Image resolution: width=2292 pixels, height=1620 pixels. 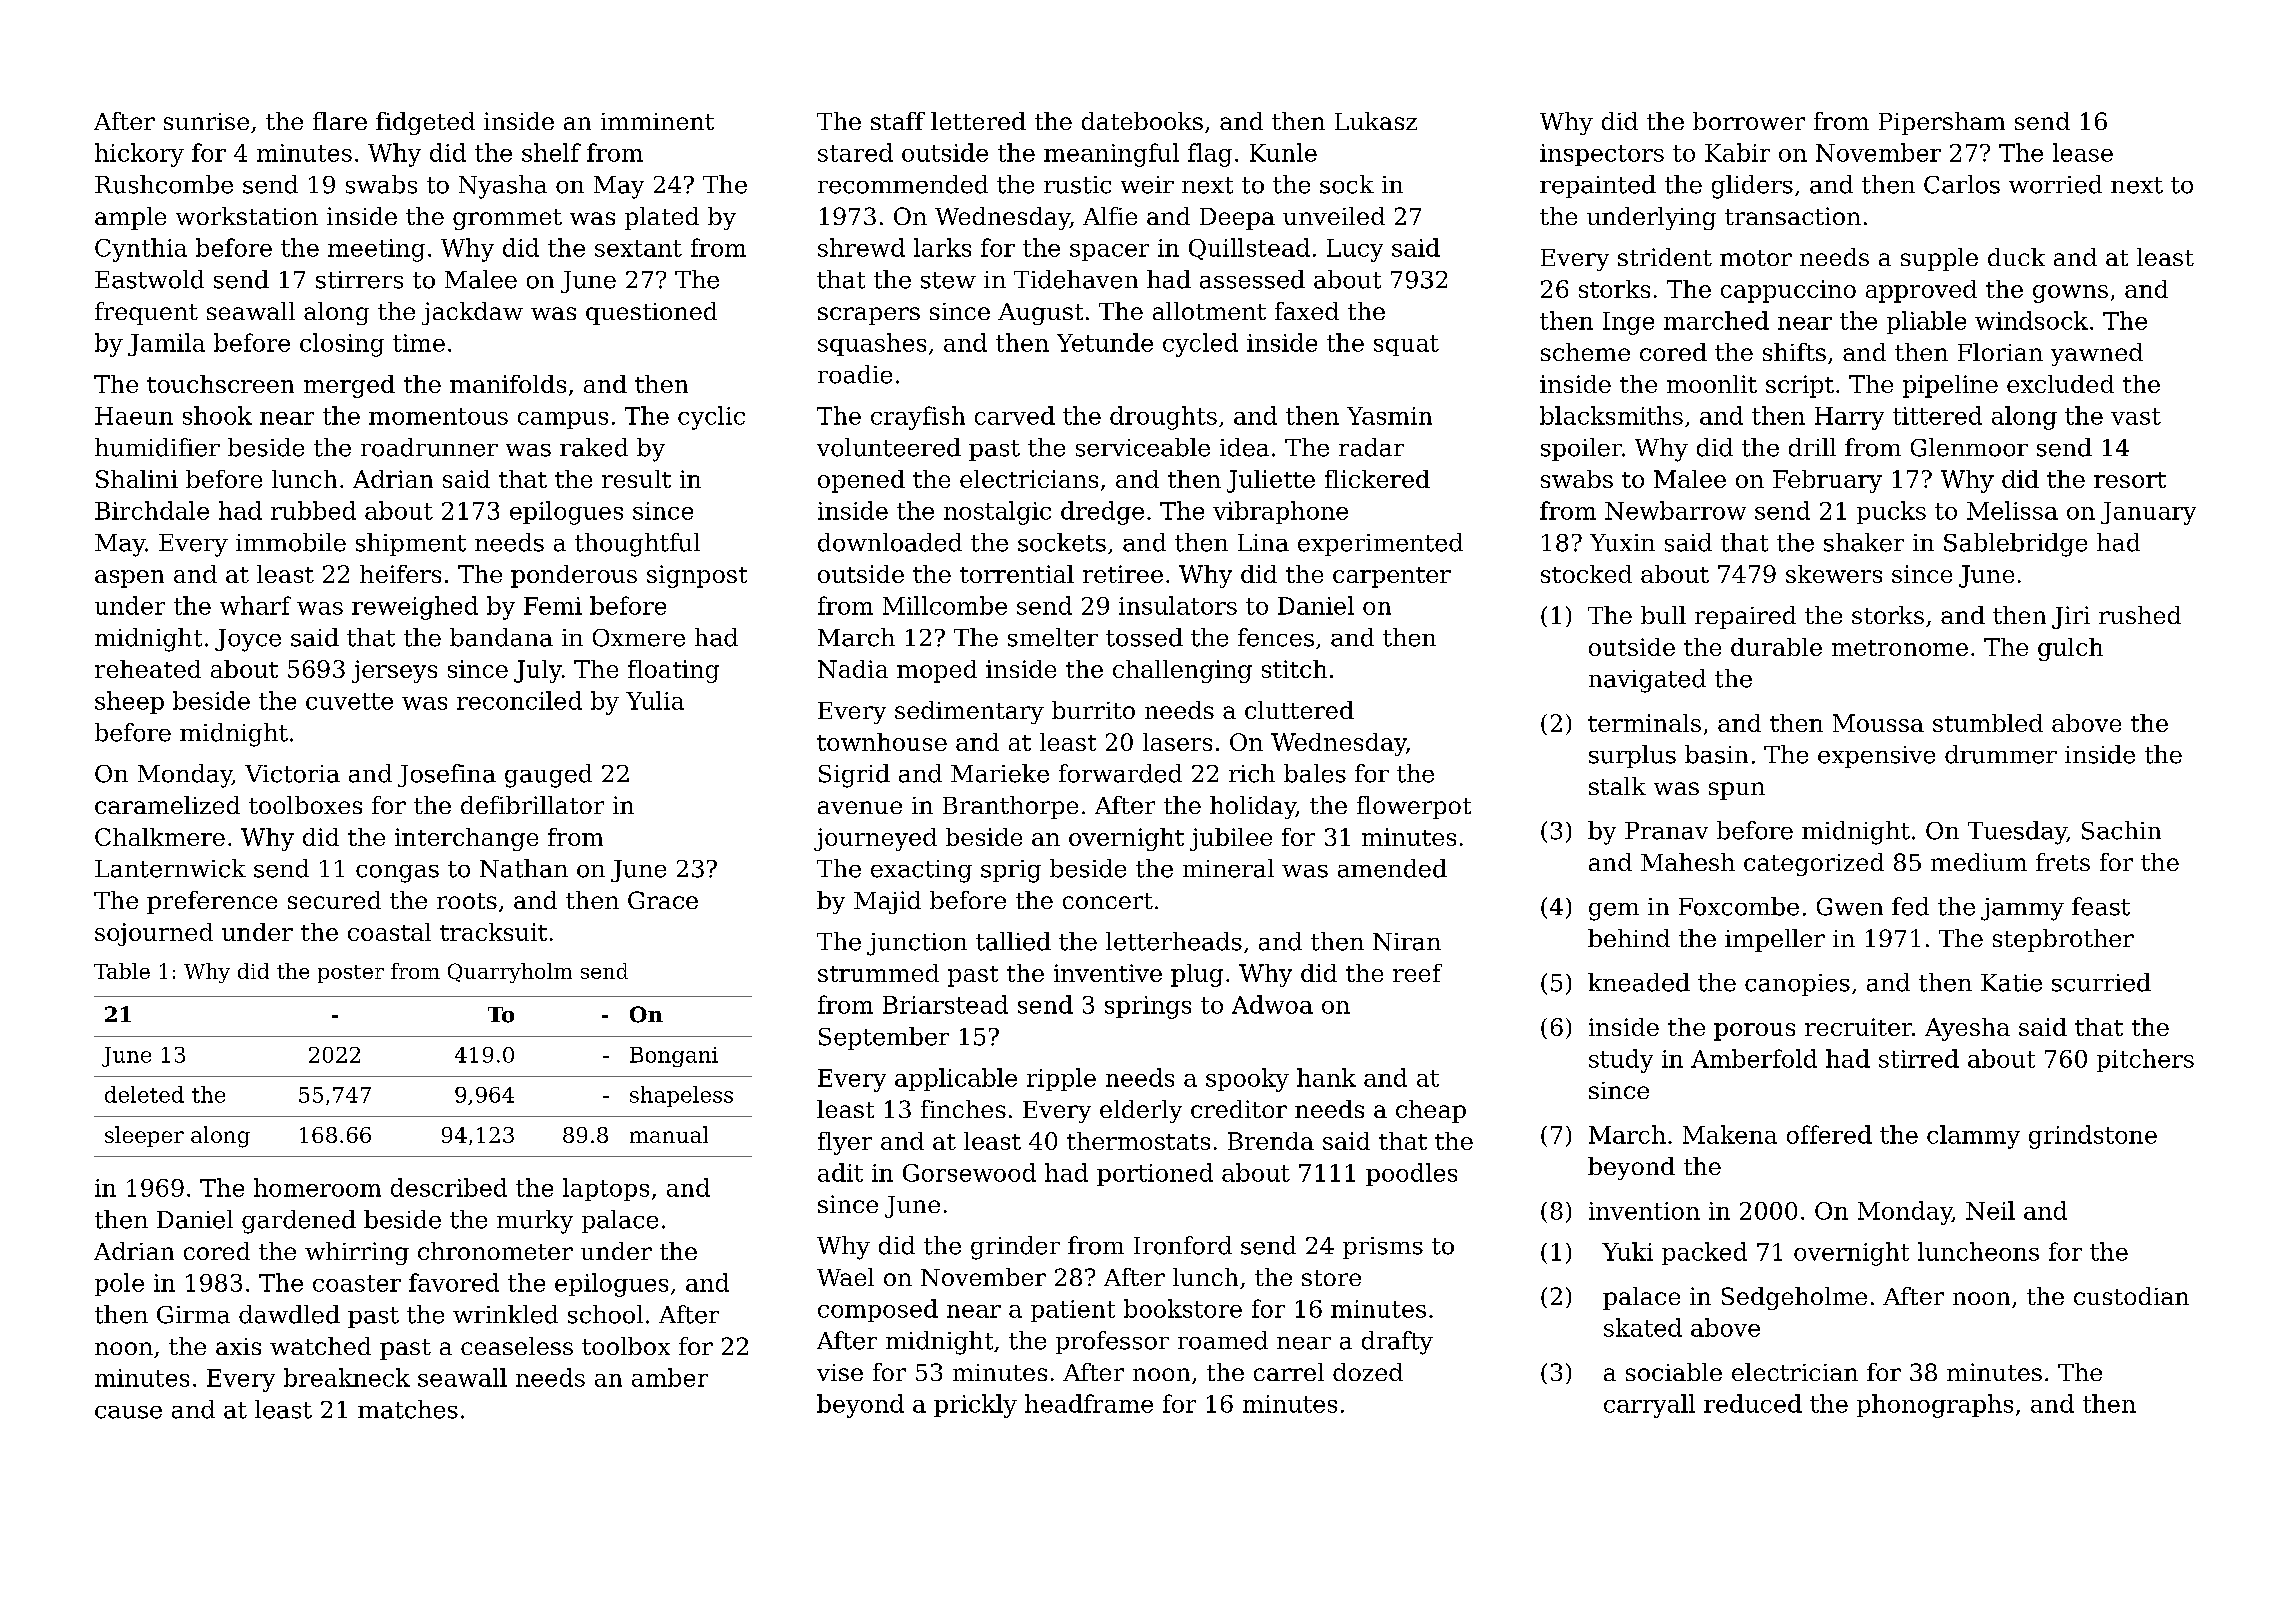 What do you see at coordinates (898, 121) in the screenshot?
I see `staff` at bounding box center [898, 121].
